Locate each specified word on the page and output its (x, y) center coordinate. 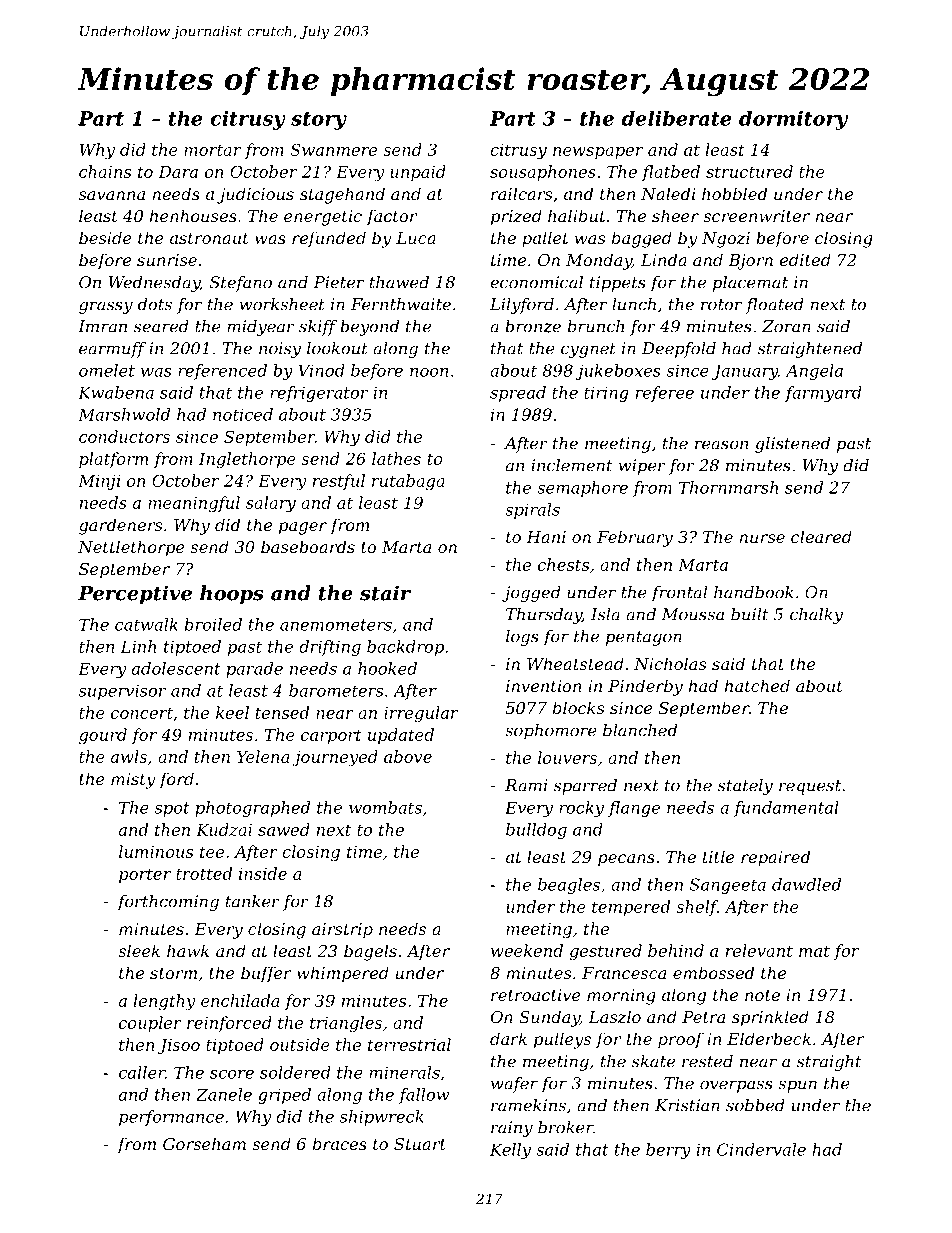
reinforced (229, 1024)
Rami (526, 785)
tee (212, 852)
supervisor (123, 692)
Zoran (786, 326)
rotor (721, 305)
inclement (572, 465)
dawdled (806, 884)
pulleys (562, 1040)
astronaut (209, 238)
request (810, 787)
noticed (243, 414)
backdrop (405, 648)
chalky (816, 616)
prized (516, 217)
